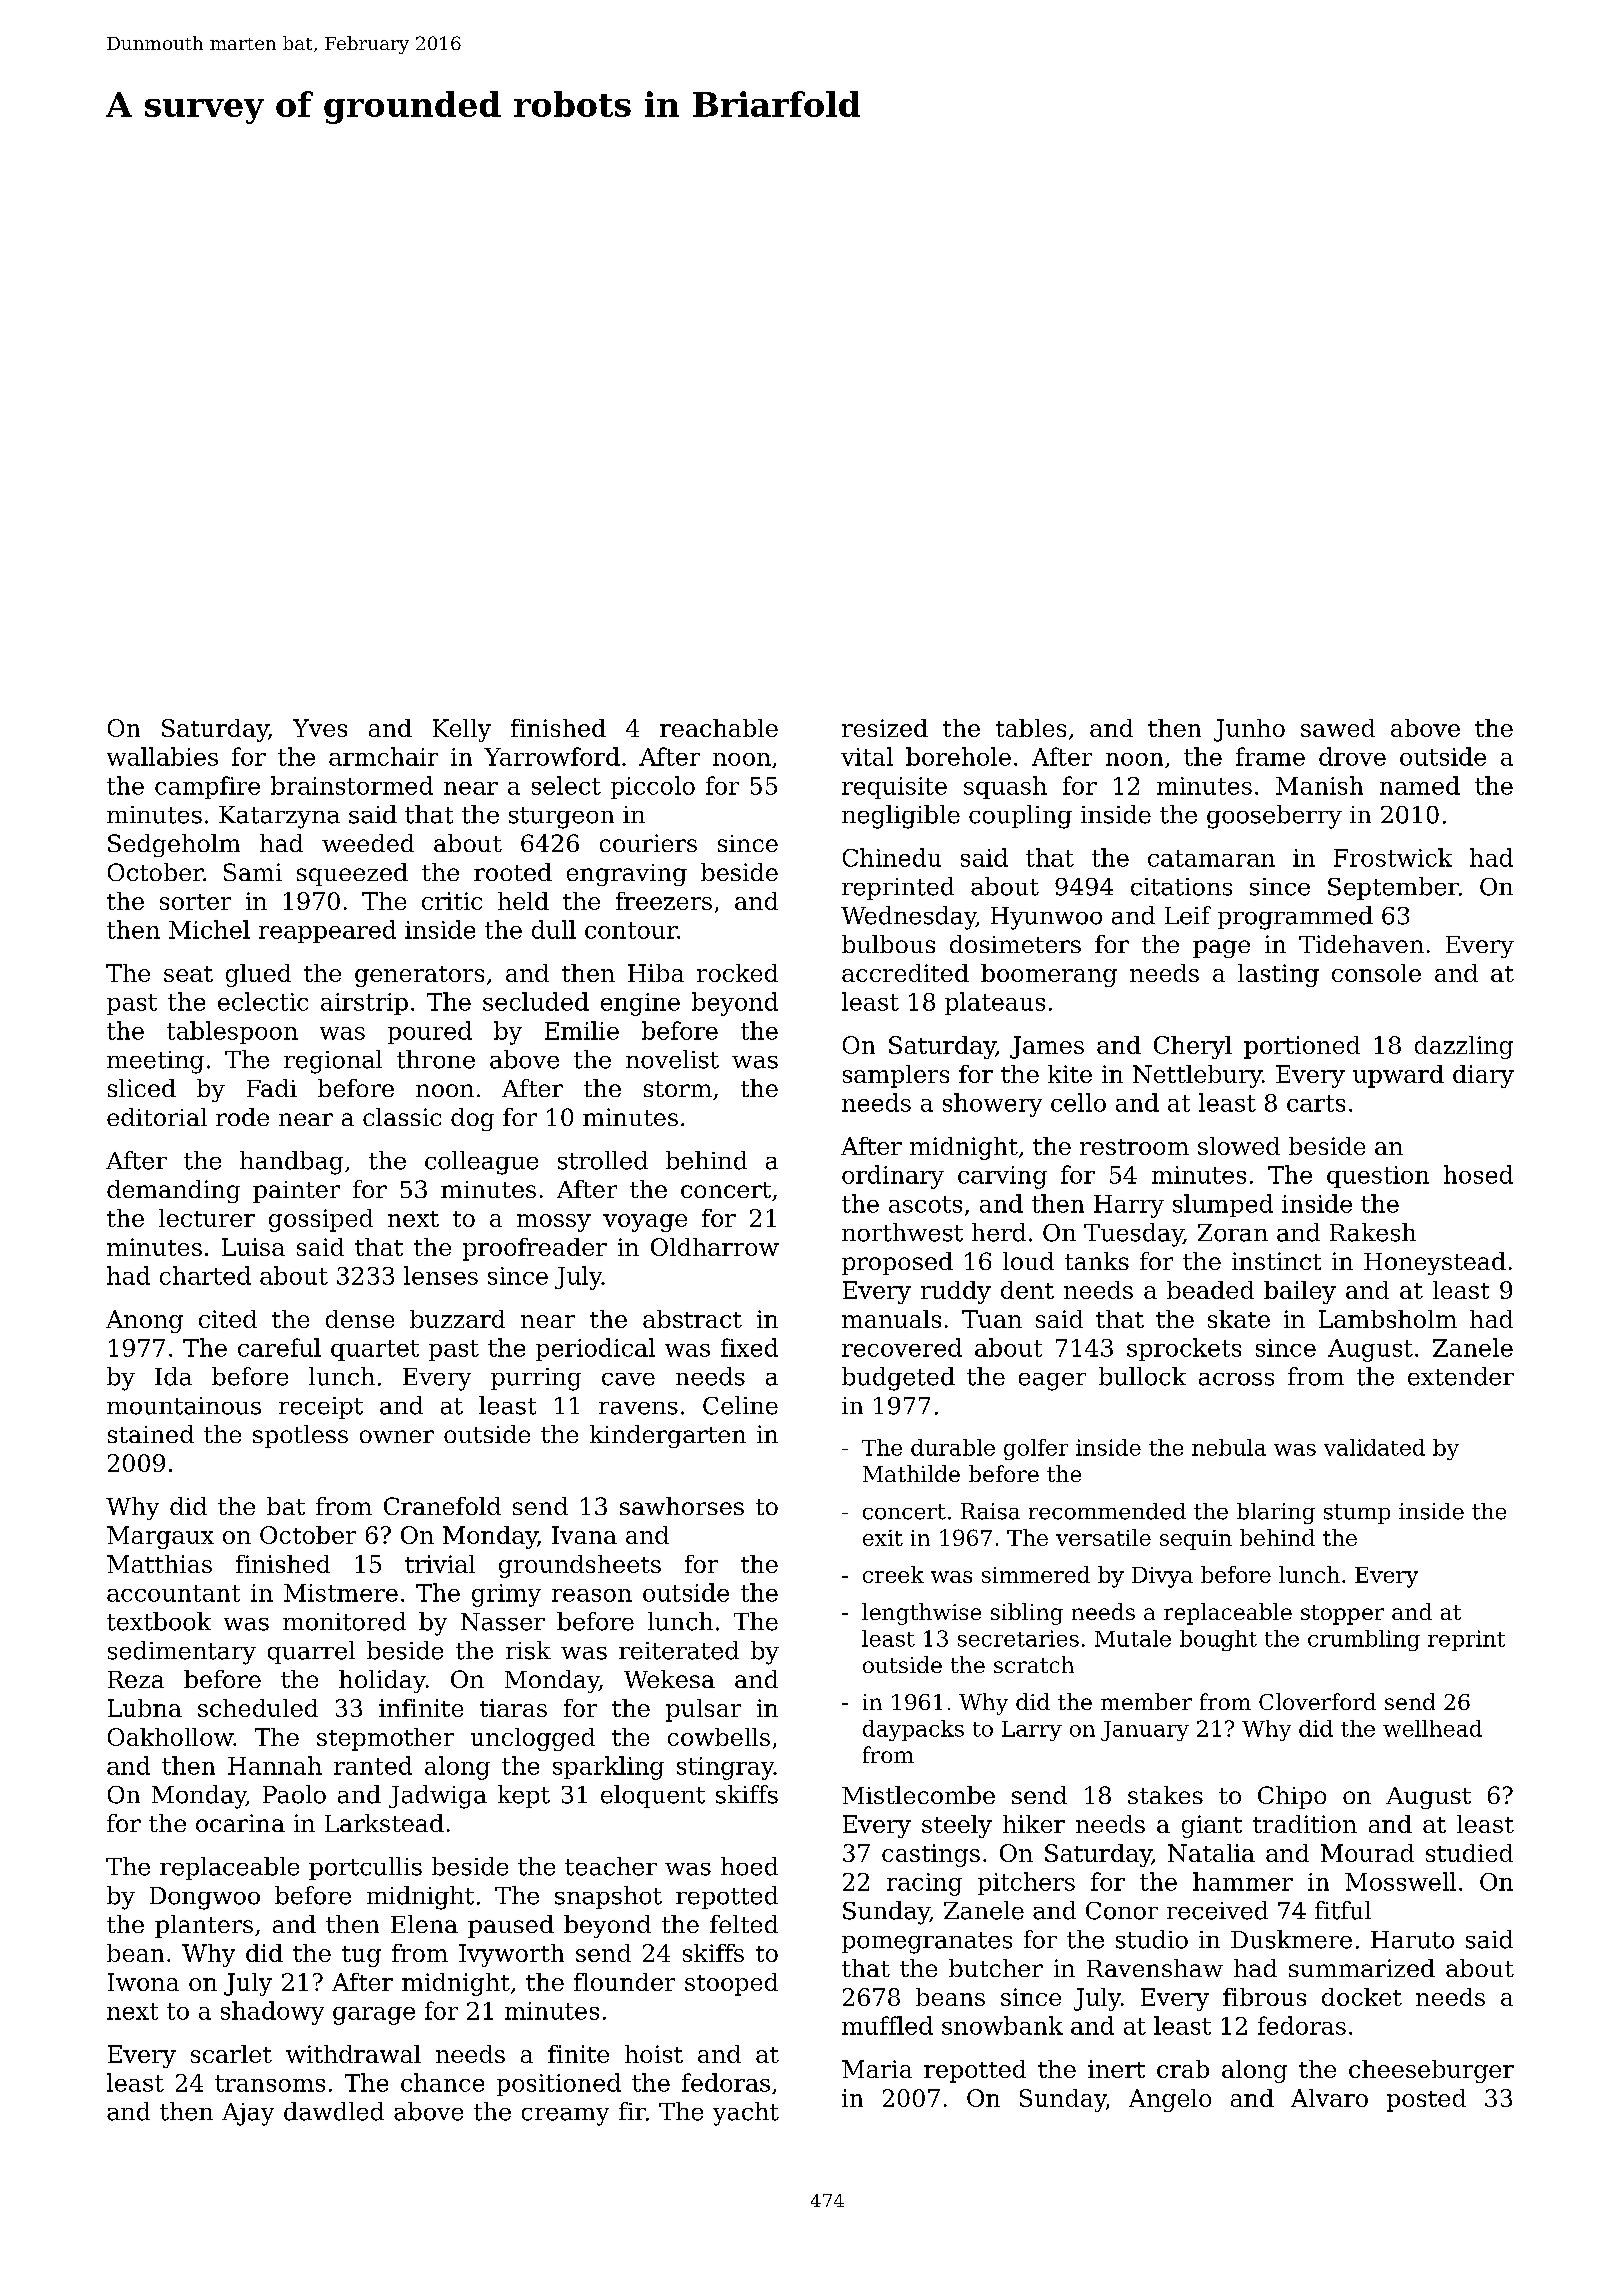 This page has height=2292, width=1620. I want to click on novelist, so click(672, 1059).
